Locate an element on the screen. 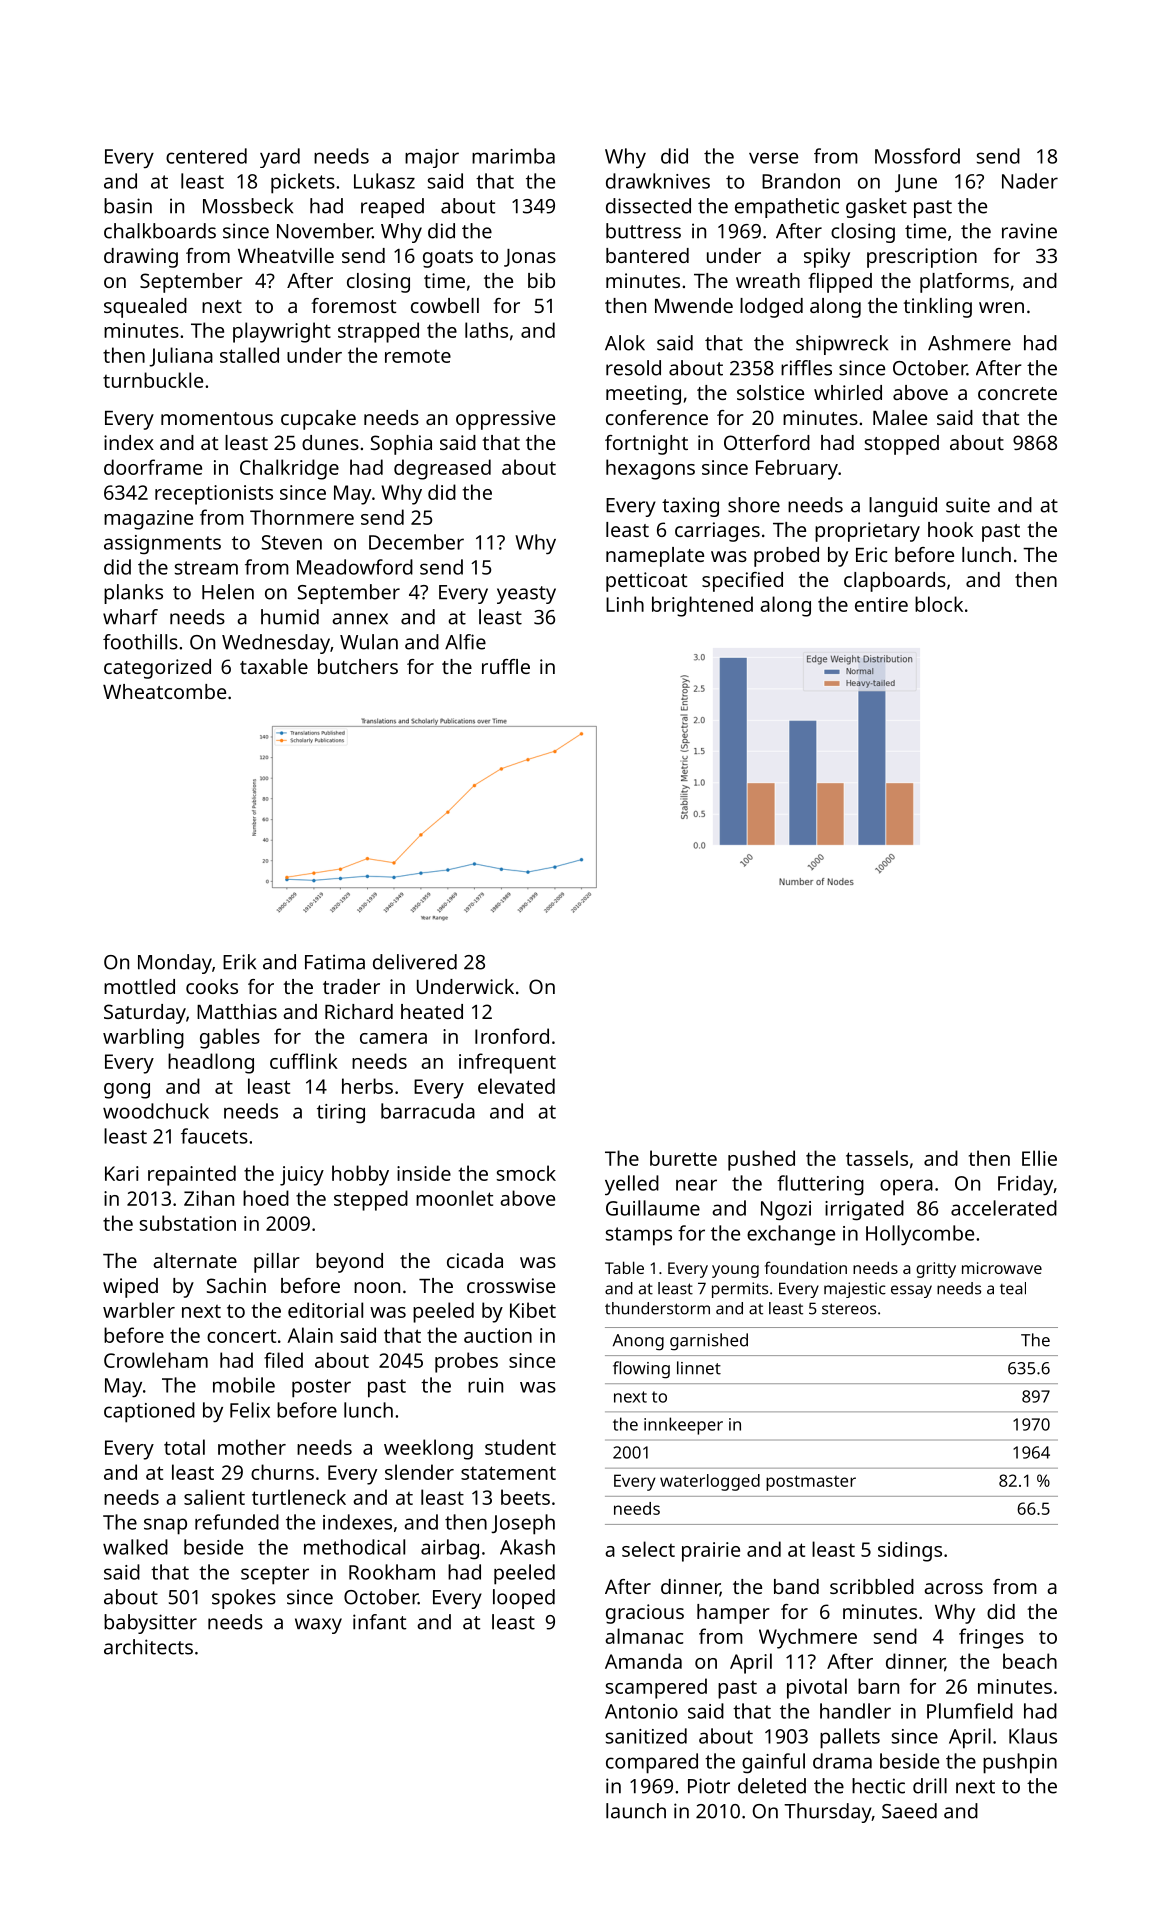 The image size is (1161, 1913). dunes is located at coordinates (330, 442).
